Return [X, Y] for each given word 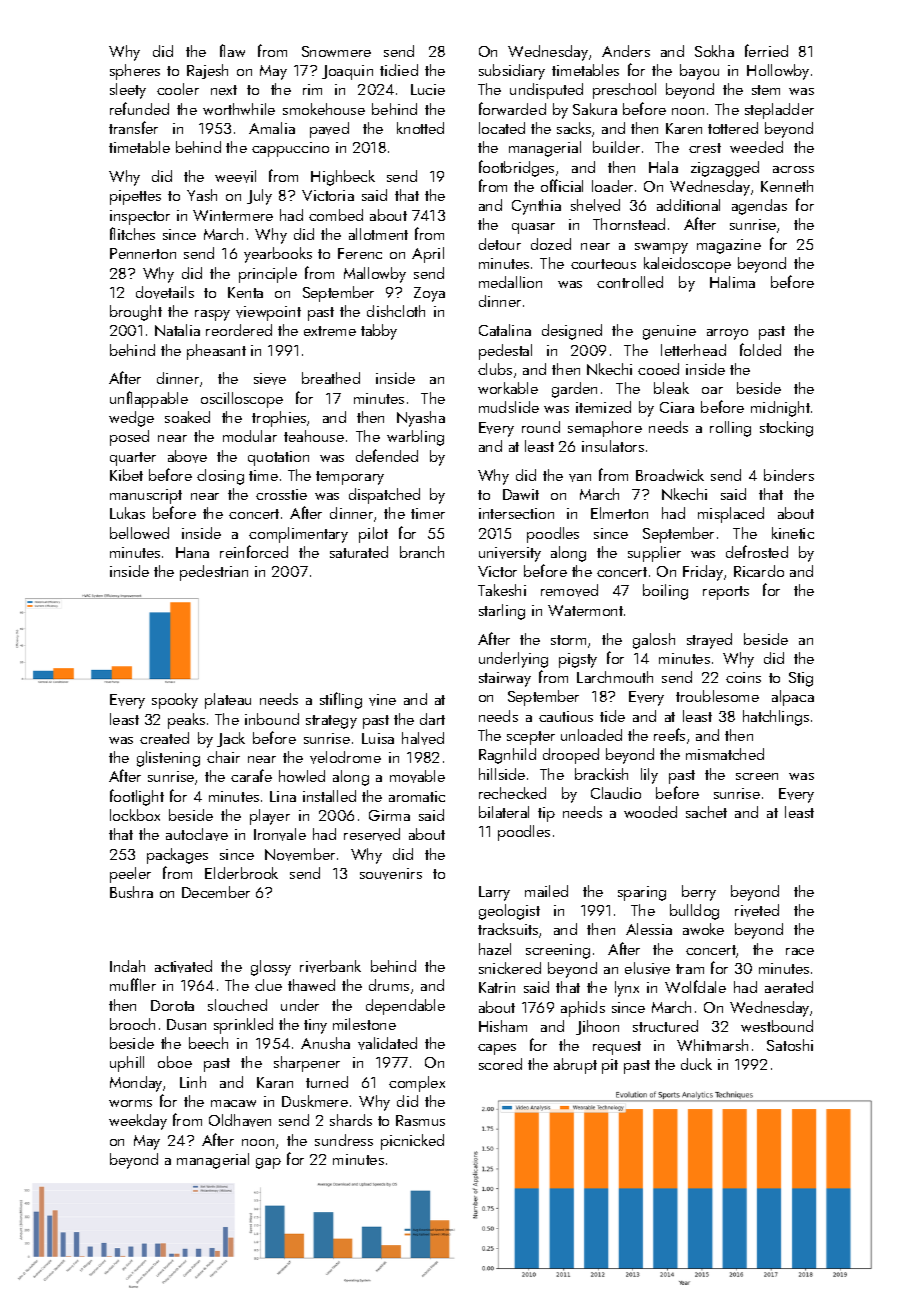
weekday [138, 1122]
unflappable [149, 399]
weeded [756, 147]
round [541, 427]
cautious [566, 716]
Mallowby [375, 275]
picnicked [412, 1142]
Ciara [677, 407]
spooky [175, 701]
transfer [133, 127]
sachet [706, 812]
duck [696, 1064]
